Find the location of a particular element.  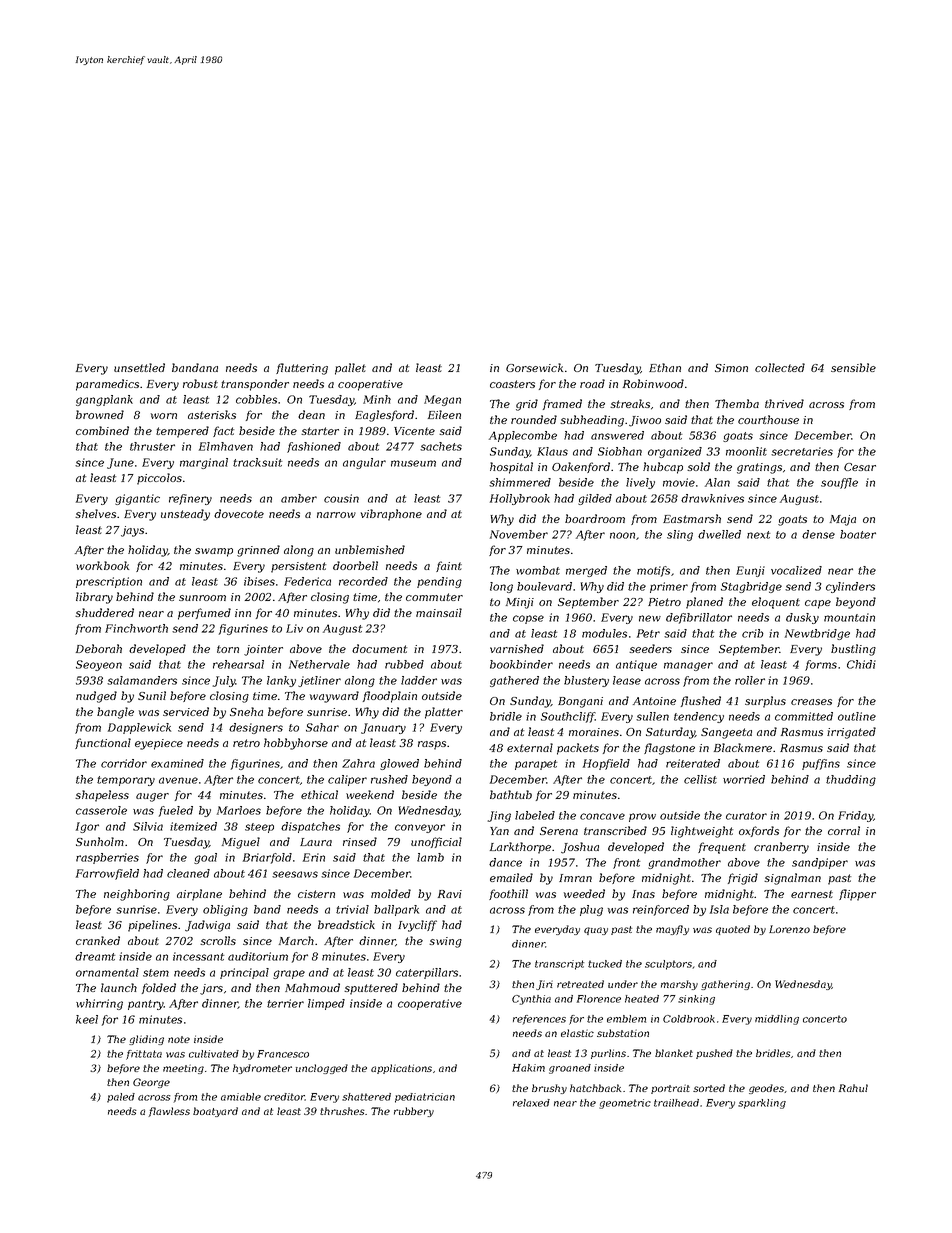

Simon is located at coordinates (731, 368).
